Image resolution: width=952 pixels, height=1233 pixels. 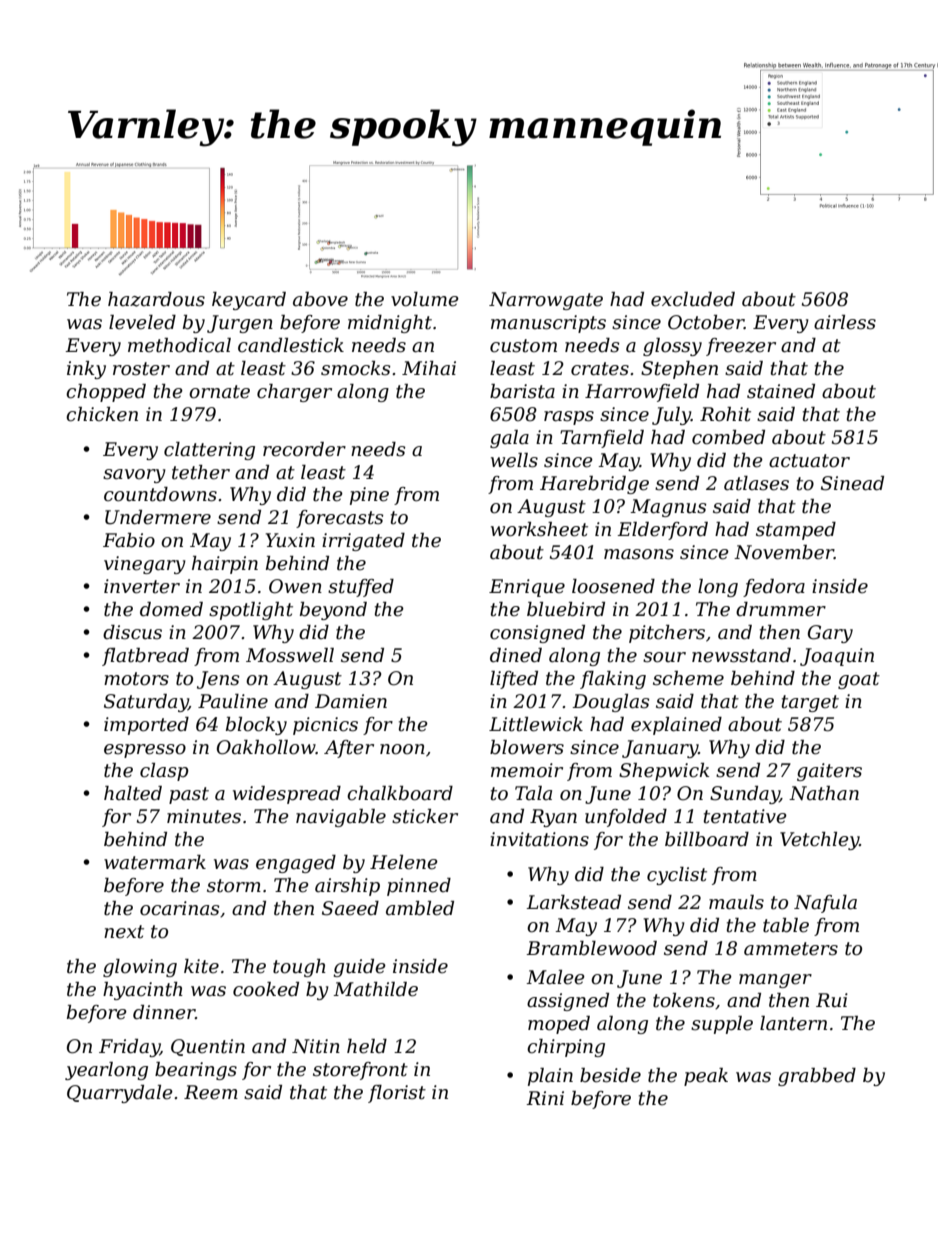 What do you see at coordinates (134, 476) in the screenshot?
I see `savory` at bounding box center [134, 476].
